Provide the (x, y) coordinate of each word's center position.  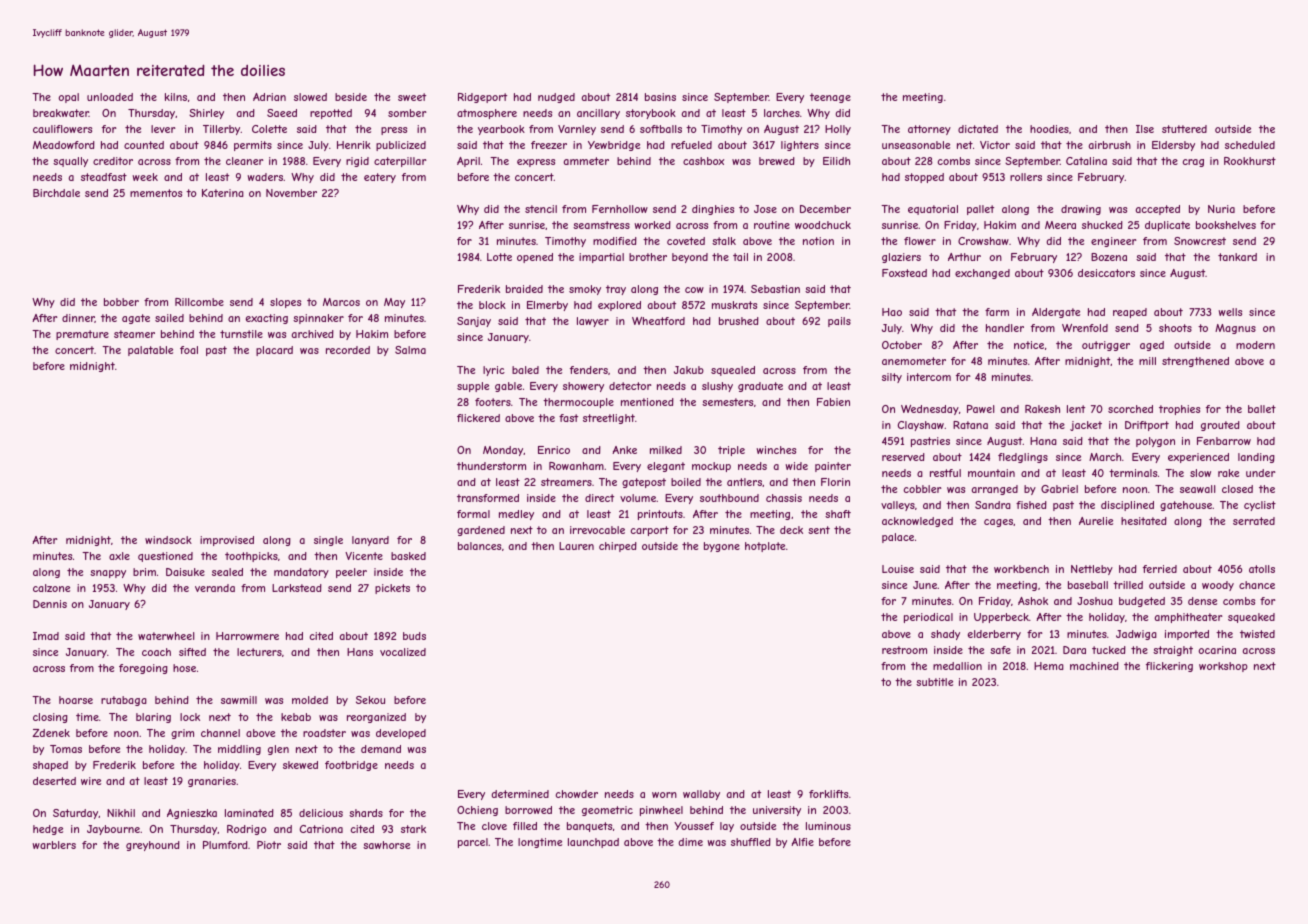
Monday (503, 451)
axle (119, 556)
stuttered (1184, 129)
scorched (1130, 409)
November (291, 193)
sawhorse (386, 845)
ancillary (598, 114)
